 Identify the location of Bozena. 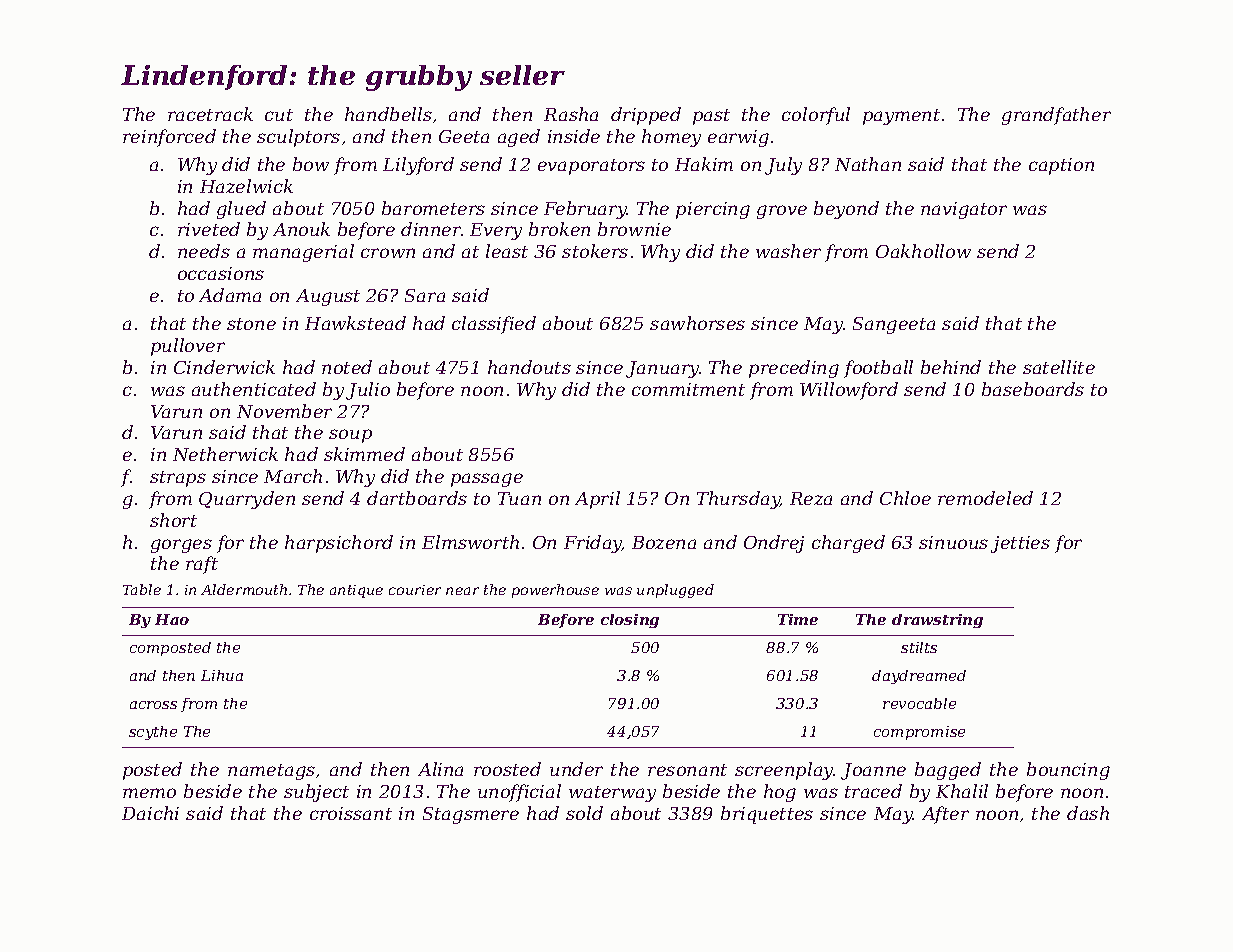
(664, 542).
